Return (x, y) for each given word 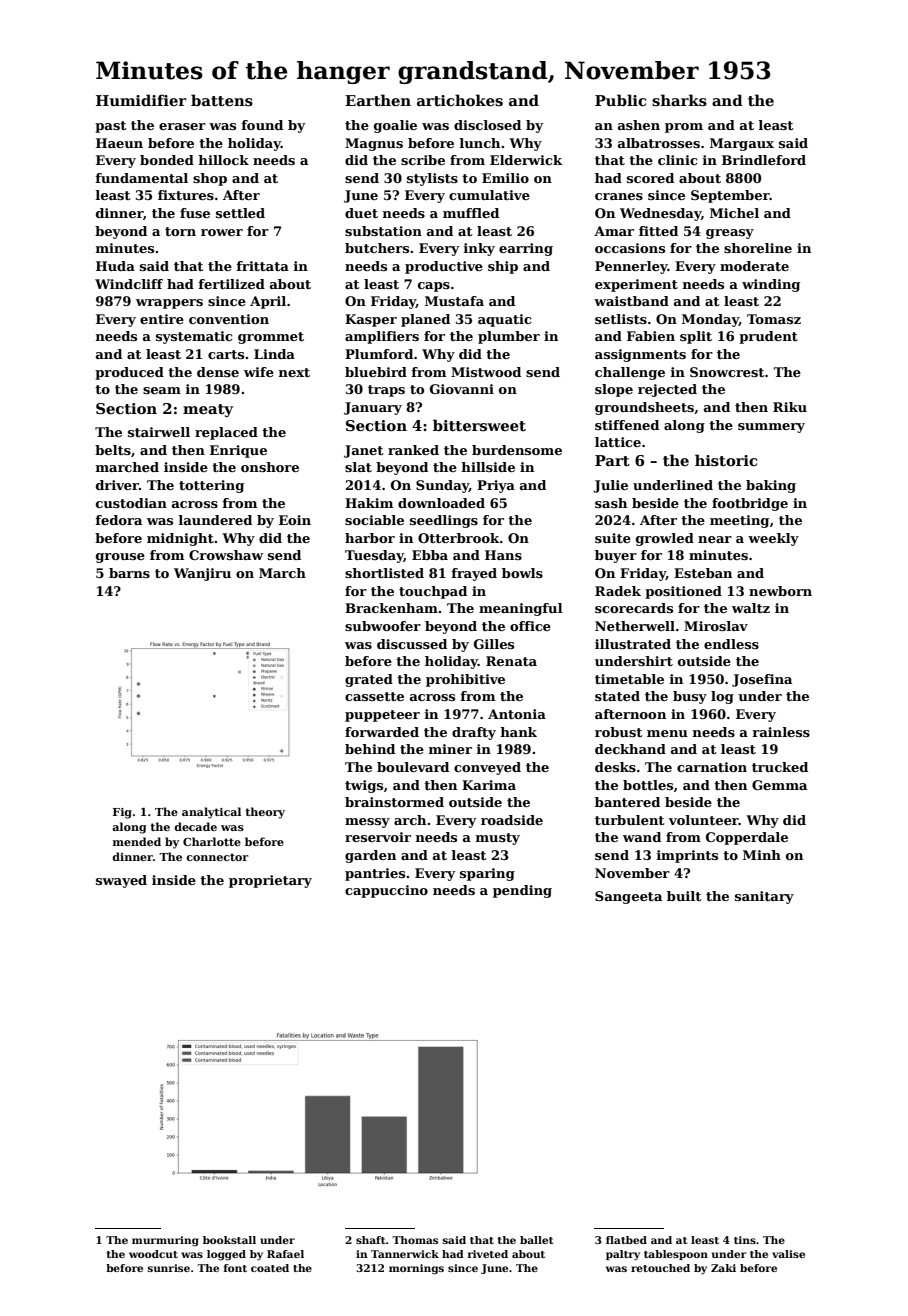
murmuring (165, 1241)
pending (522, 891)
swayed (121, 881)
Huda (115, 266)
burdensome (517, 450)
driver (117, 485)
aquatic (504, 320)
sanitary (764, 897)
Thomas (415, 1240)
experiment (636, 285)
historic (726, 460)
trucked (780, 767)
